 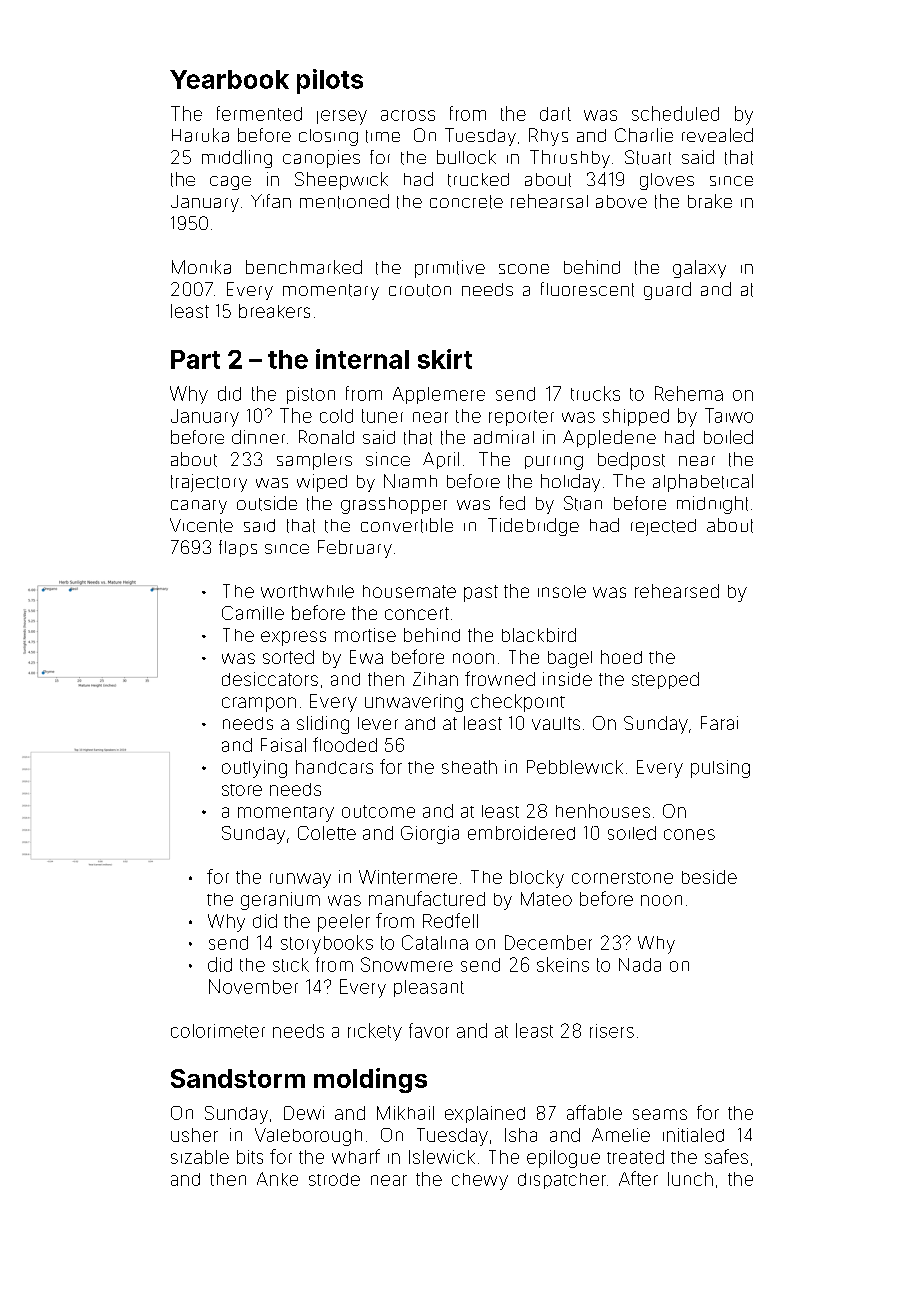 What do you see at coordinates (729, 415) in the page?
I see `Taiwo` at bounding box center [729, 415].
